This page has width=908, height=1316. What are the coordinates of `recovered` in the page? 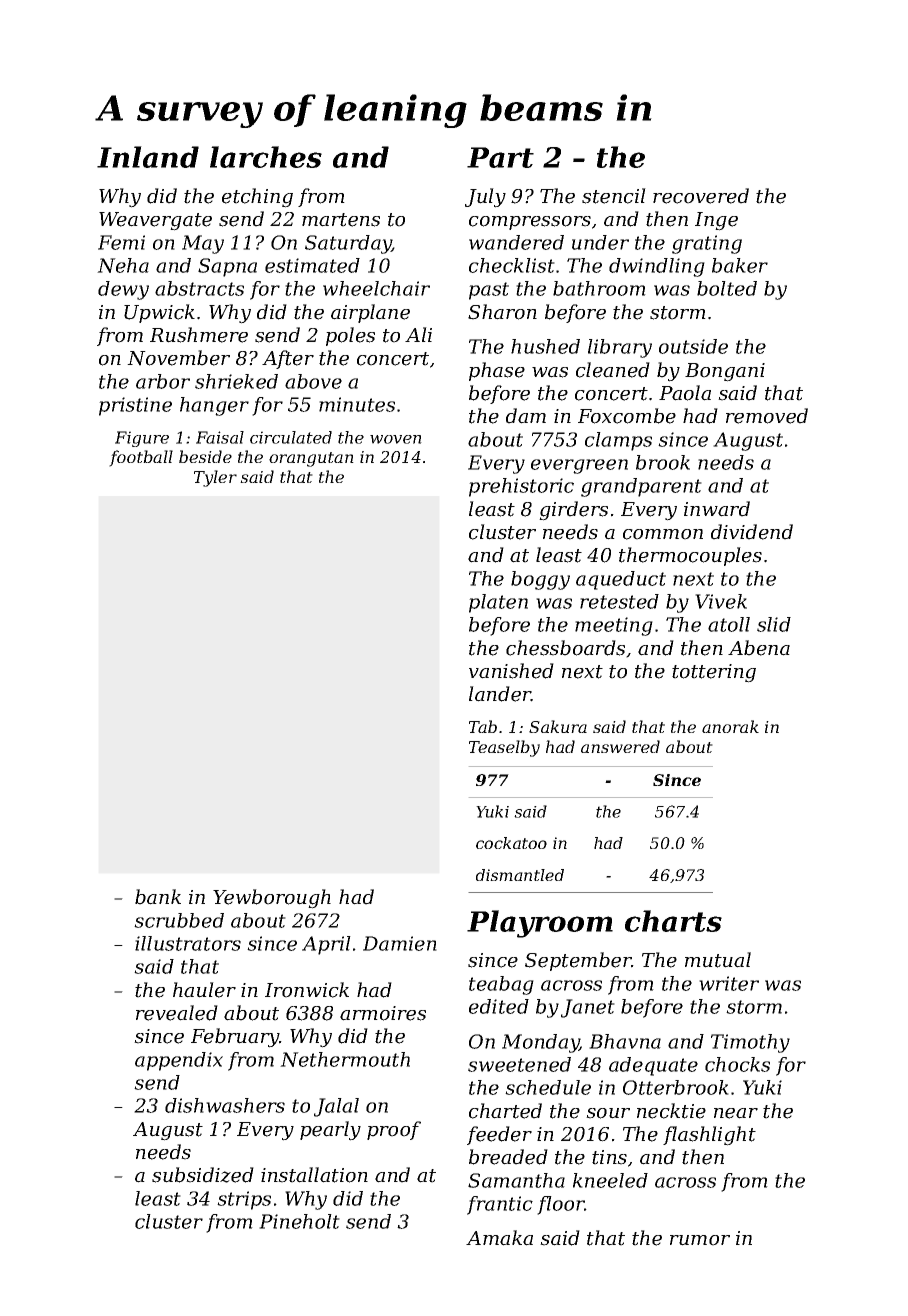 It's located at (701, 196).
